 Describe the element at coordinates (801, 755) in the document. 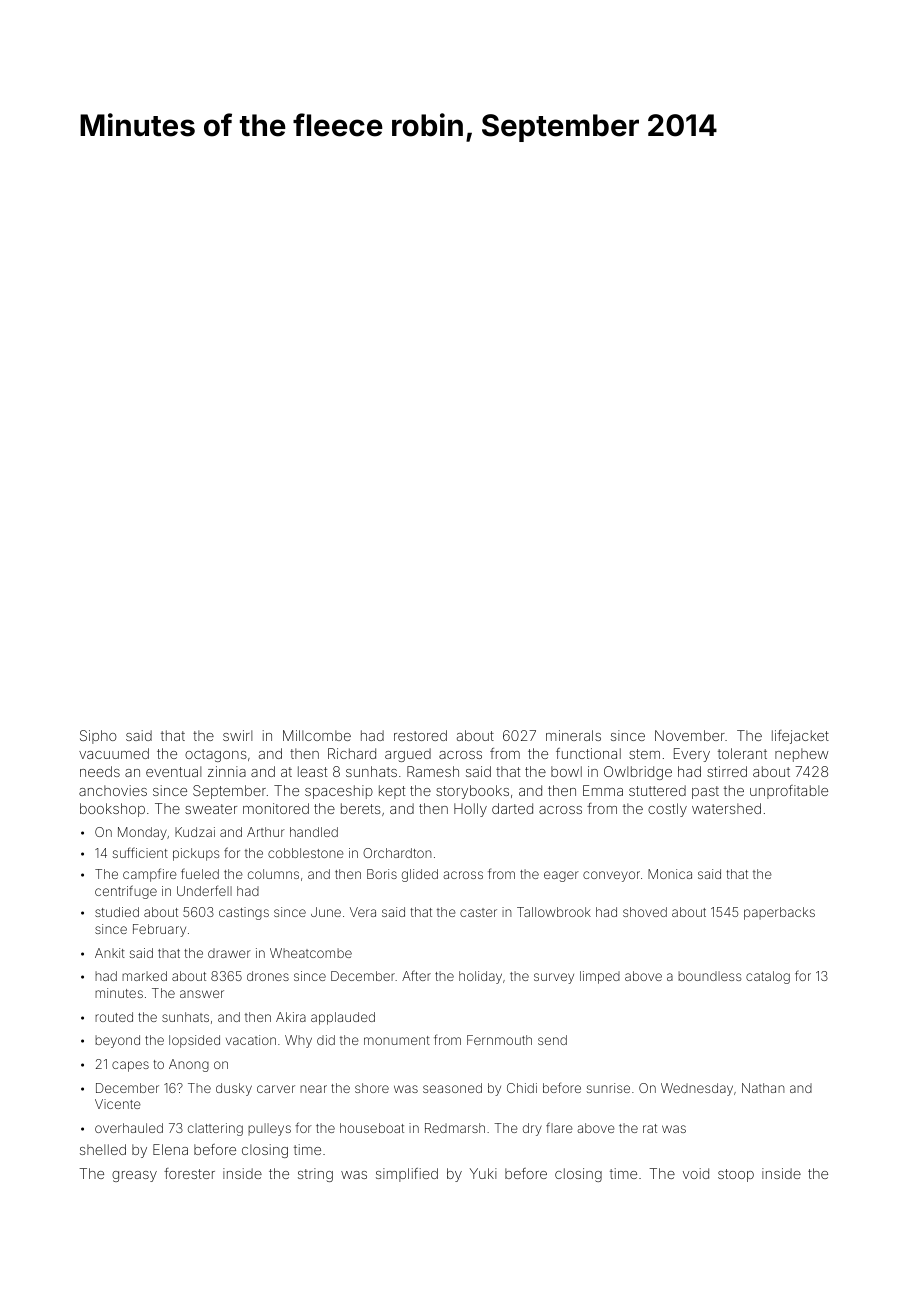

I see `nephew` at that location.
